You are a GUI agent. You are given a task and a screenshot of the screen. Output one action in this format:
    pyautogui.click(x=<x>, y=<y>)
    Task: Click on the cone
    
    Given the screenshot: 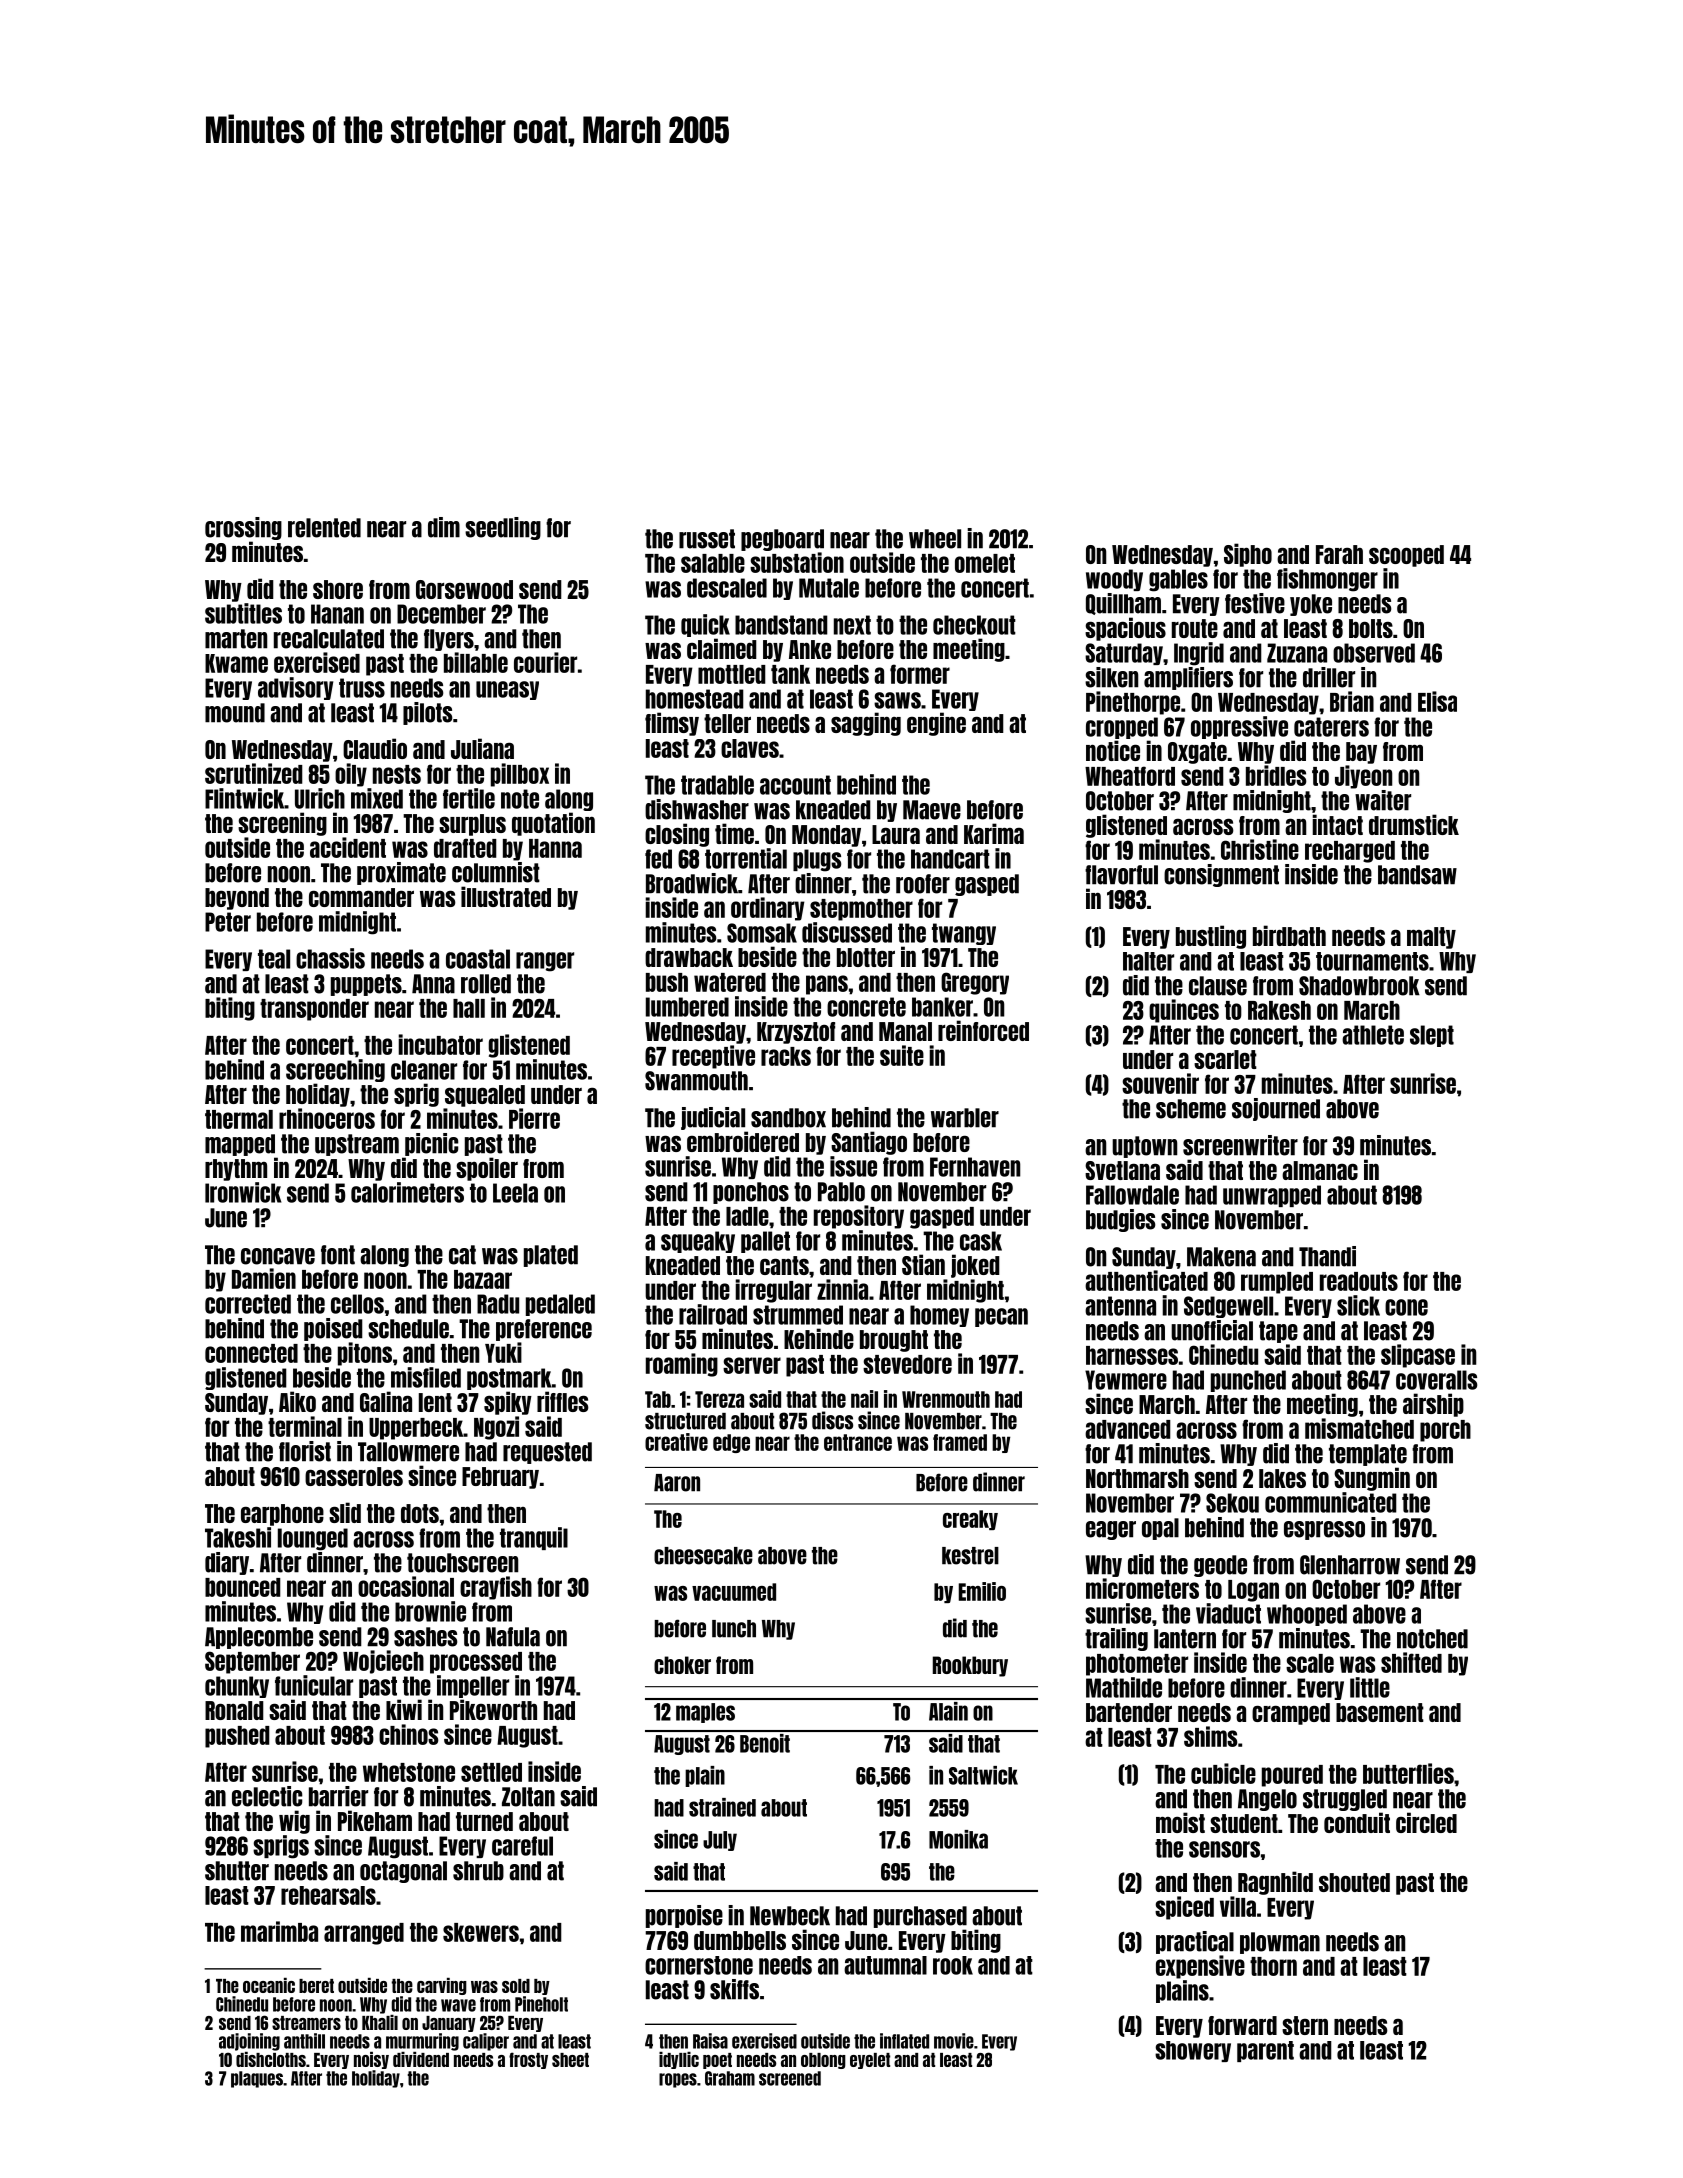 What is the action you would take?
    pyautogui.click(x=1406, y=1307)
